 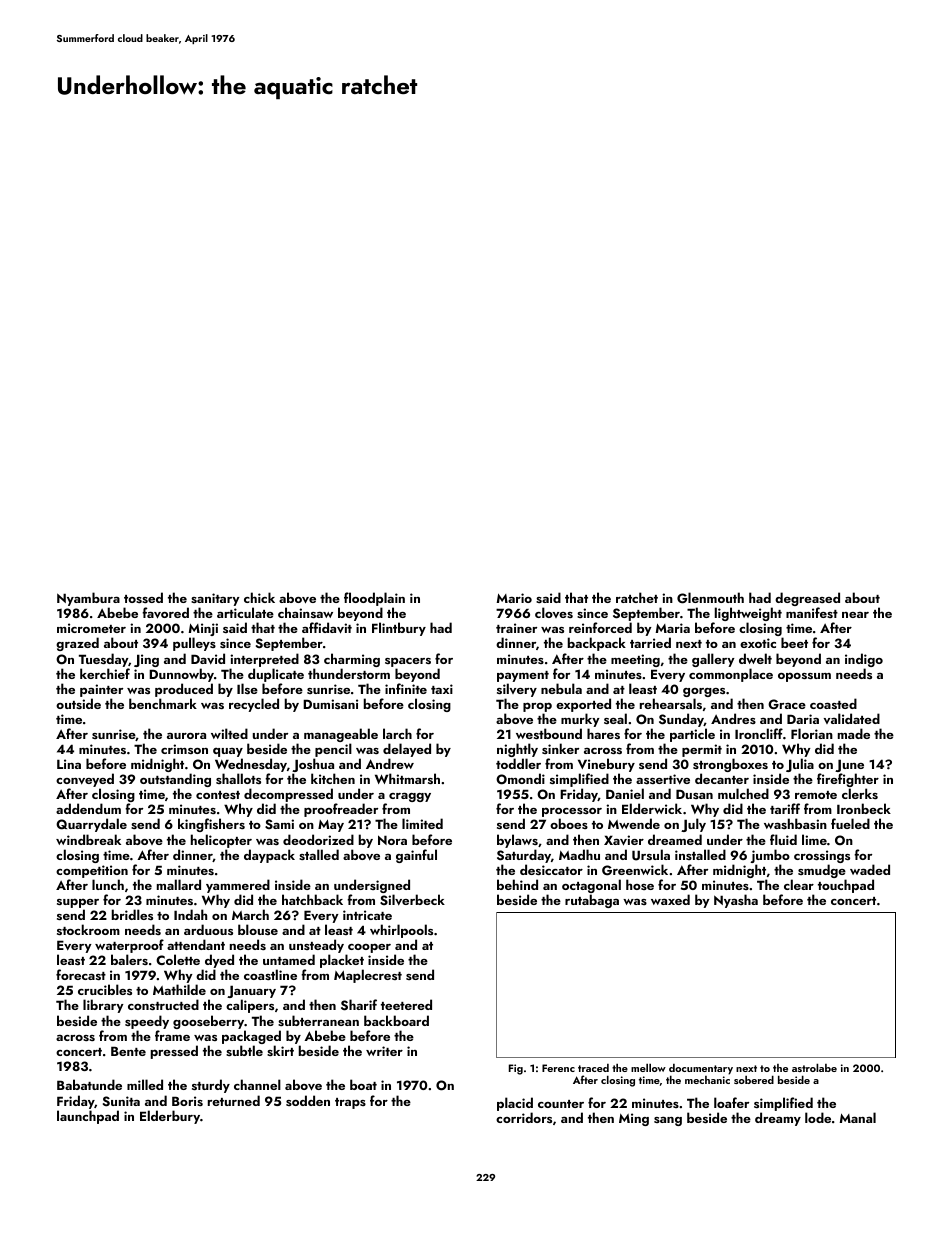 What do you see at coordinates (208, 1022) in the screenshot?
I see `gooseberry` at bounding box center [208, 1022].
